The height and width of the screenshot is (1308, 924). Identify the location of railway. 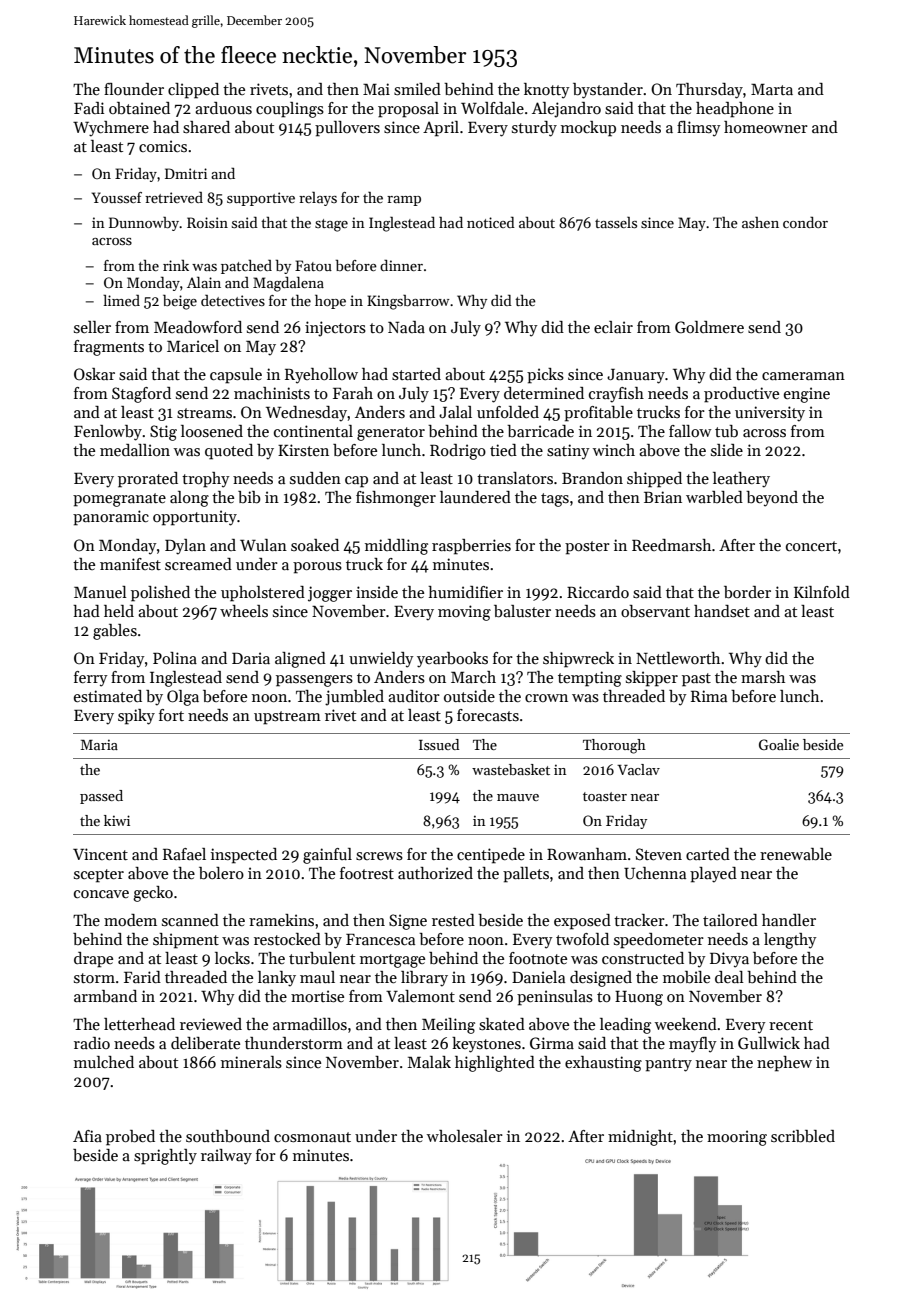
(226, 1157).
